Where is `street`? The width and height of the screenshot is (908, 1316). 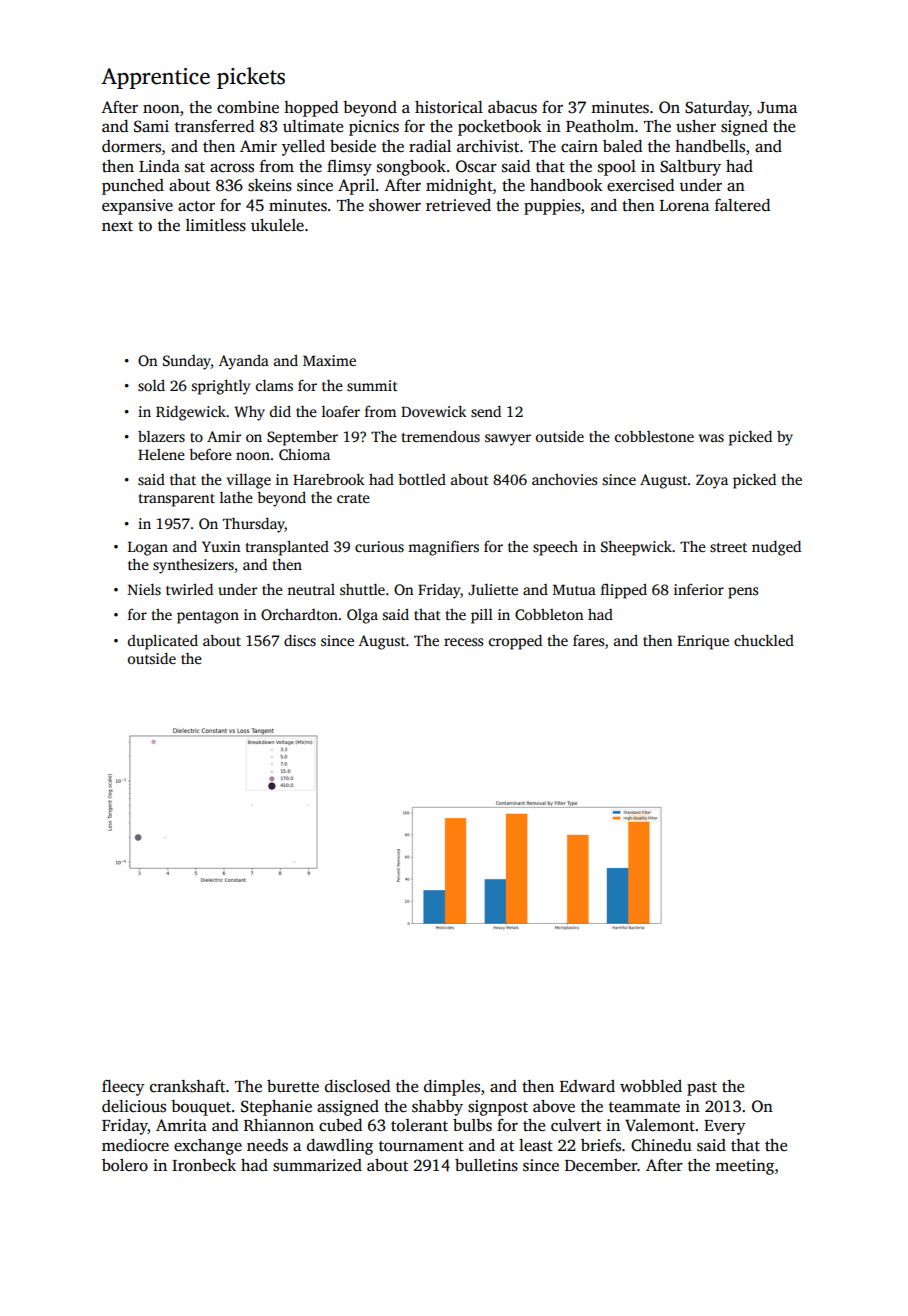
street is located at coordinates (728, 547).
